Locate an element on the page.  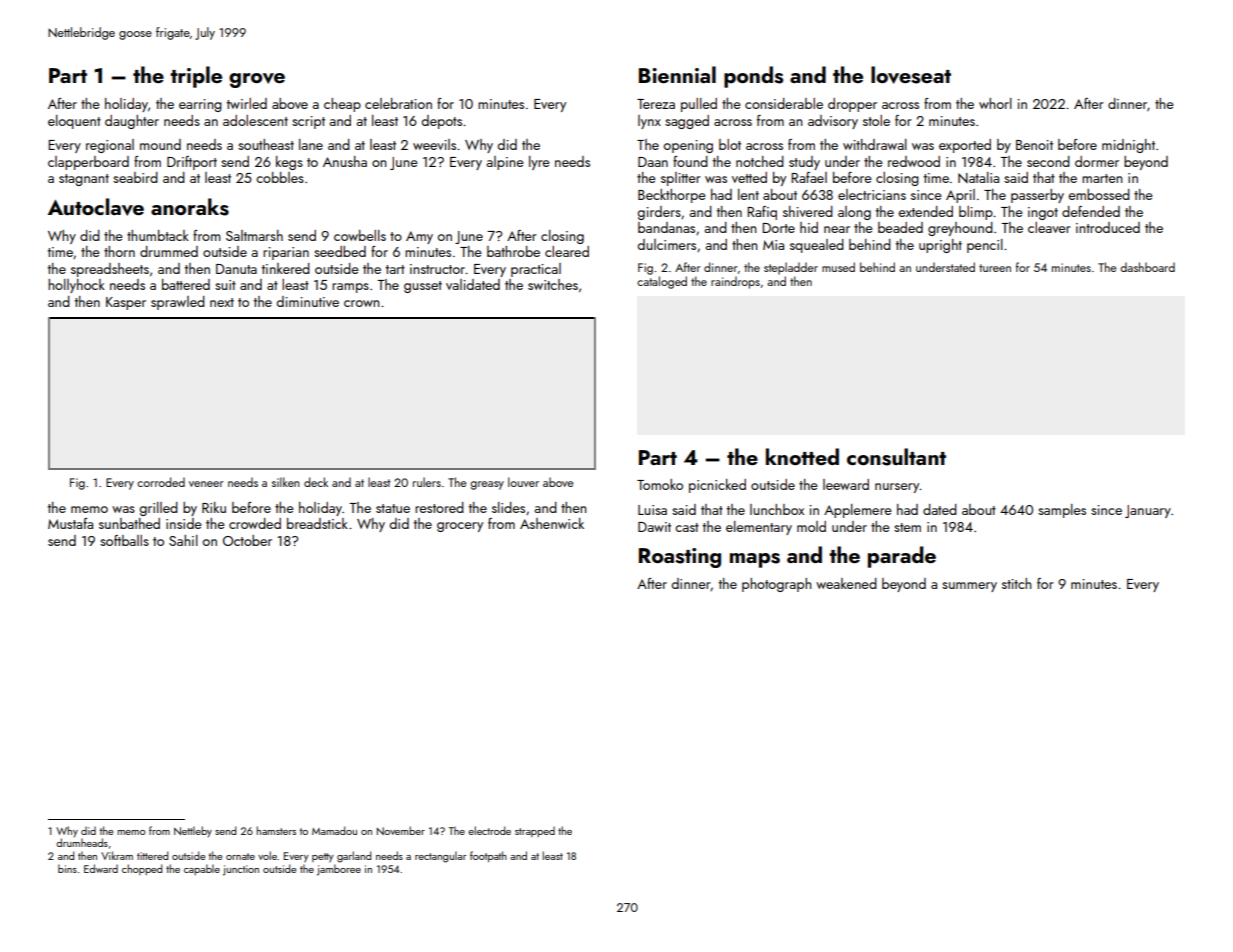
stitch is located at coordinates (1016, 583).
